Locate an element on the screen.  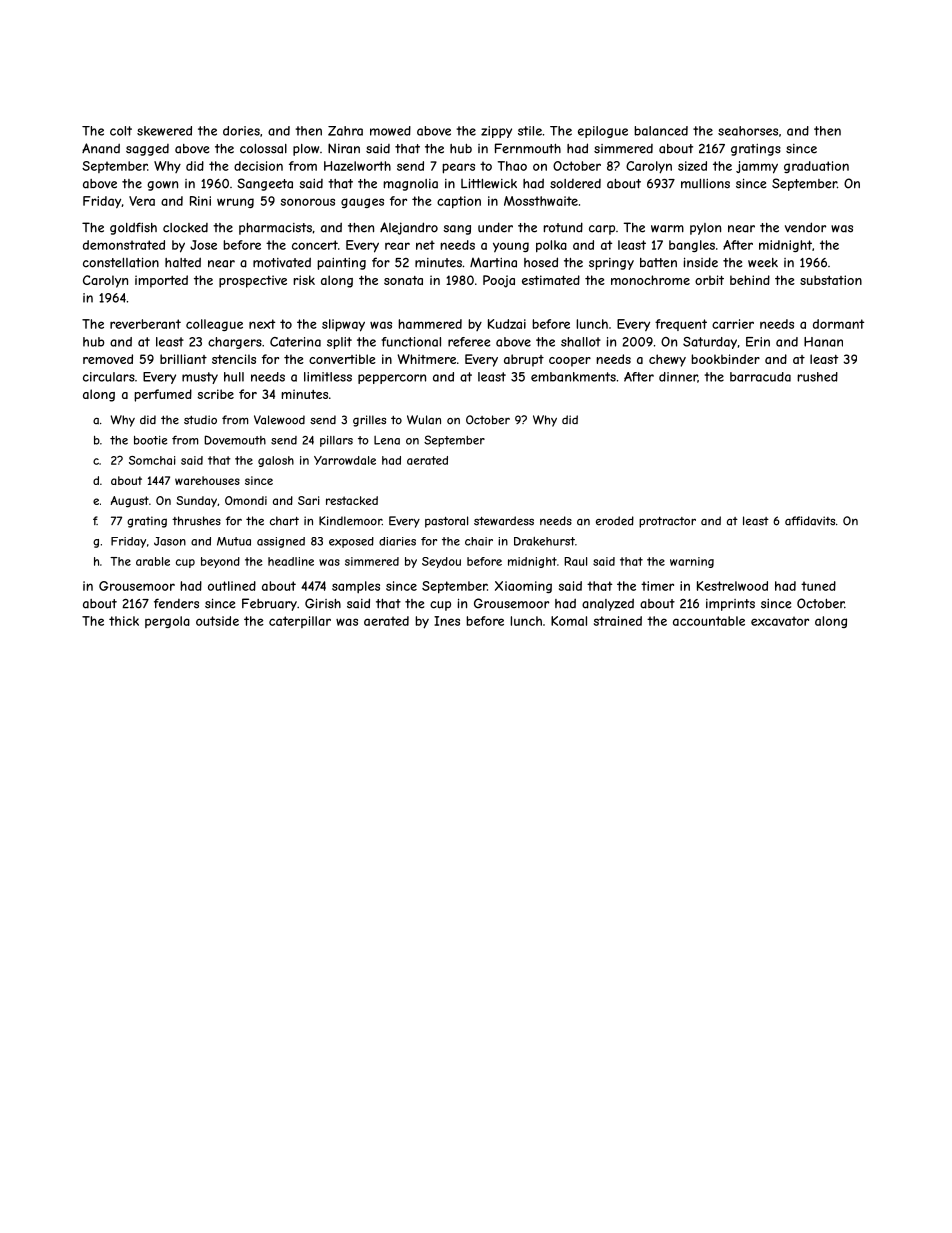
split is located at coordinates (339, 343).
